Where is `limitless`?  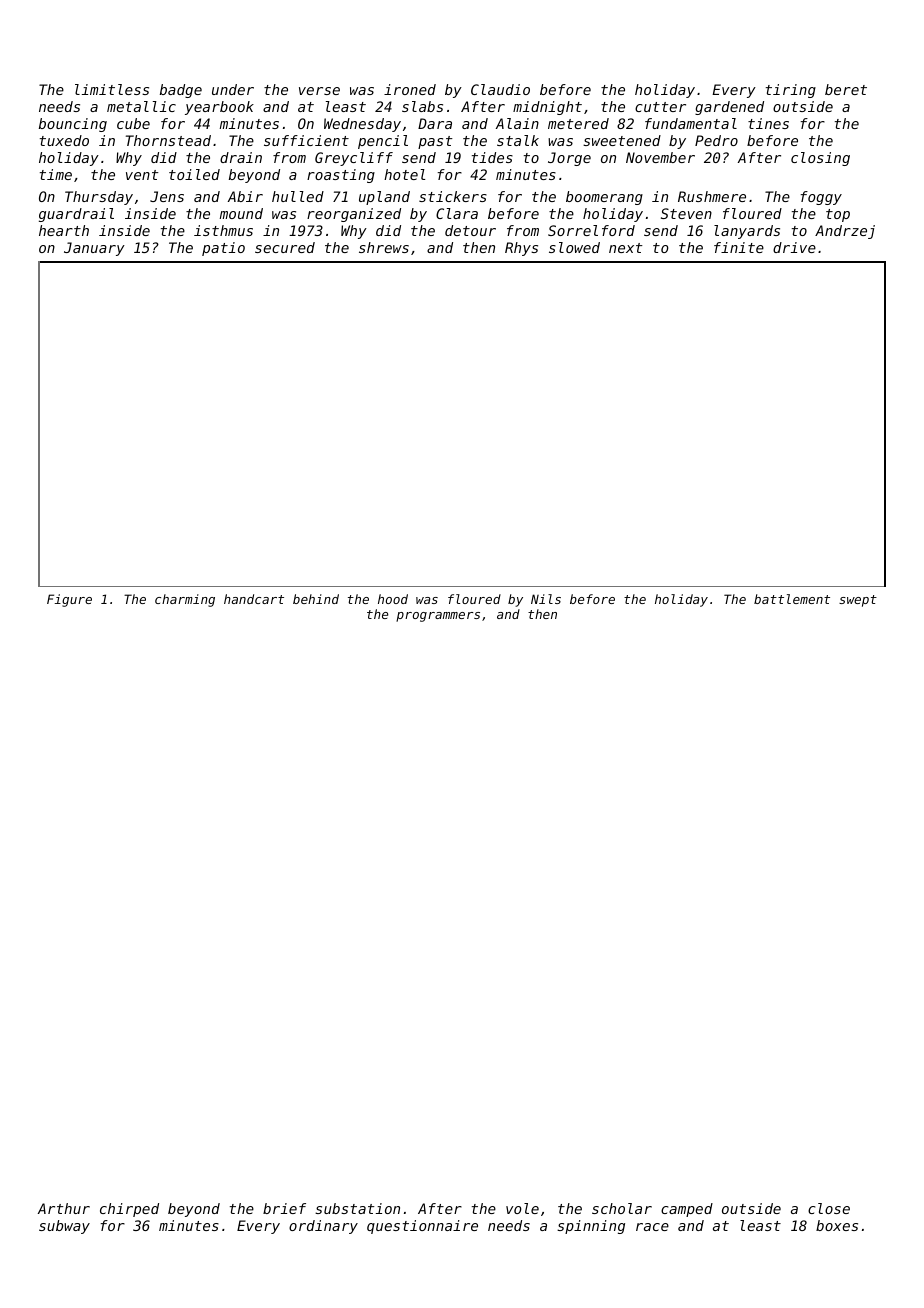
limitless is located at coordinates (112, 89).
